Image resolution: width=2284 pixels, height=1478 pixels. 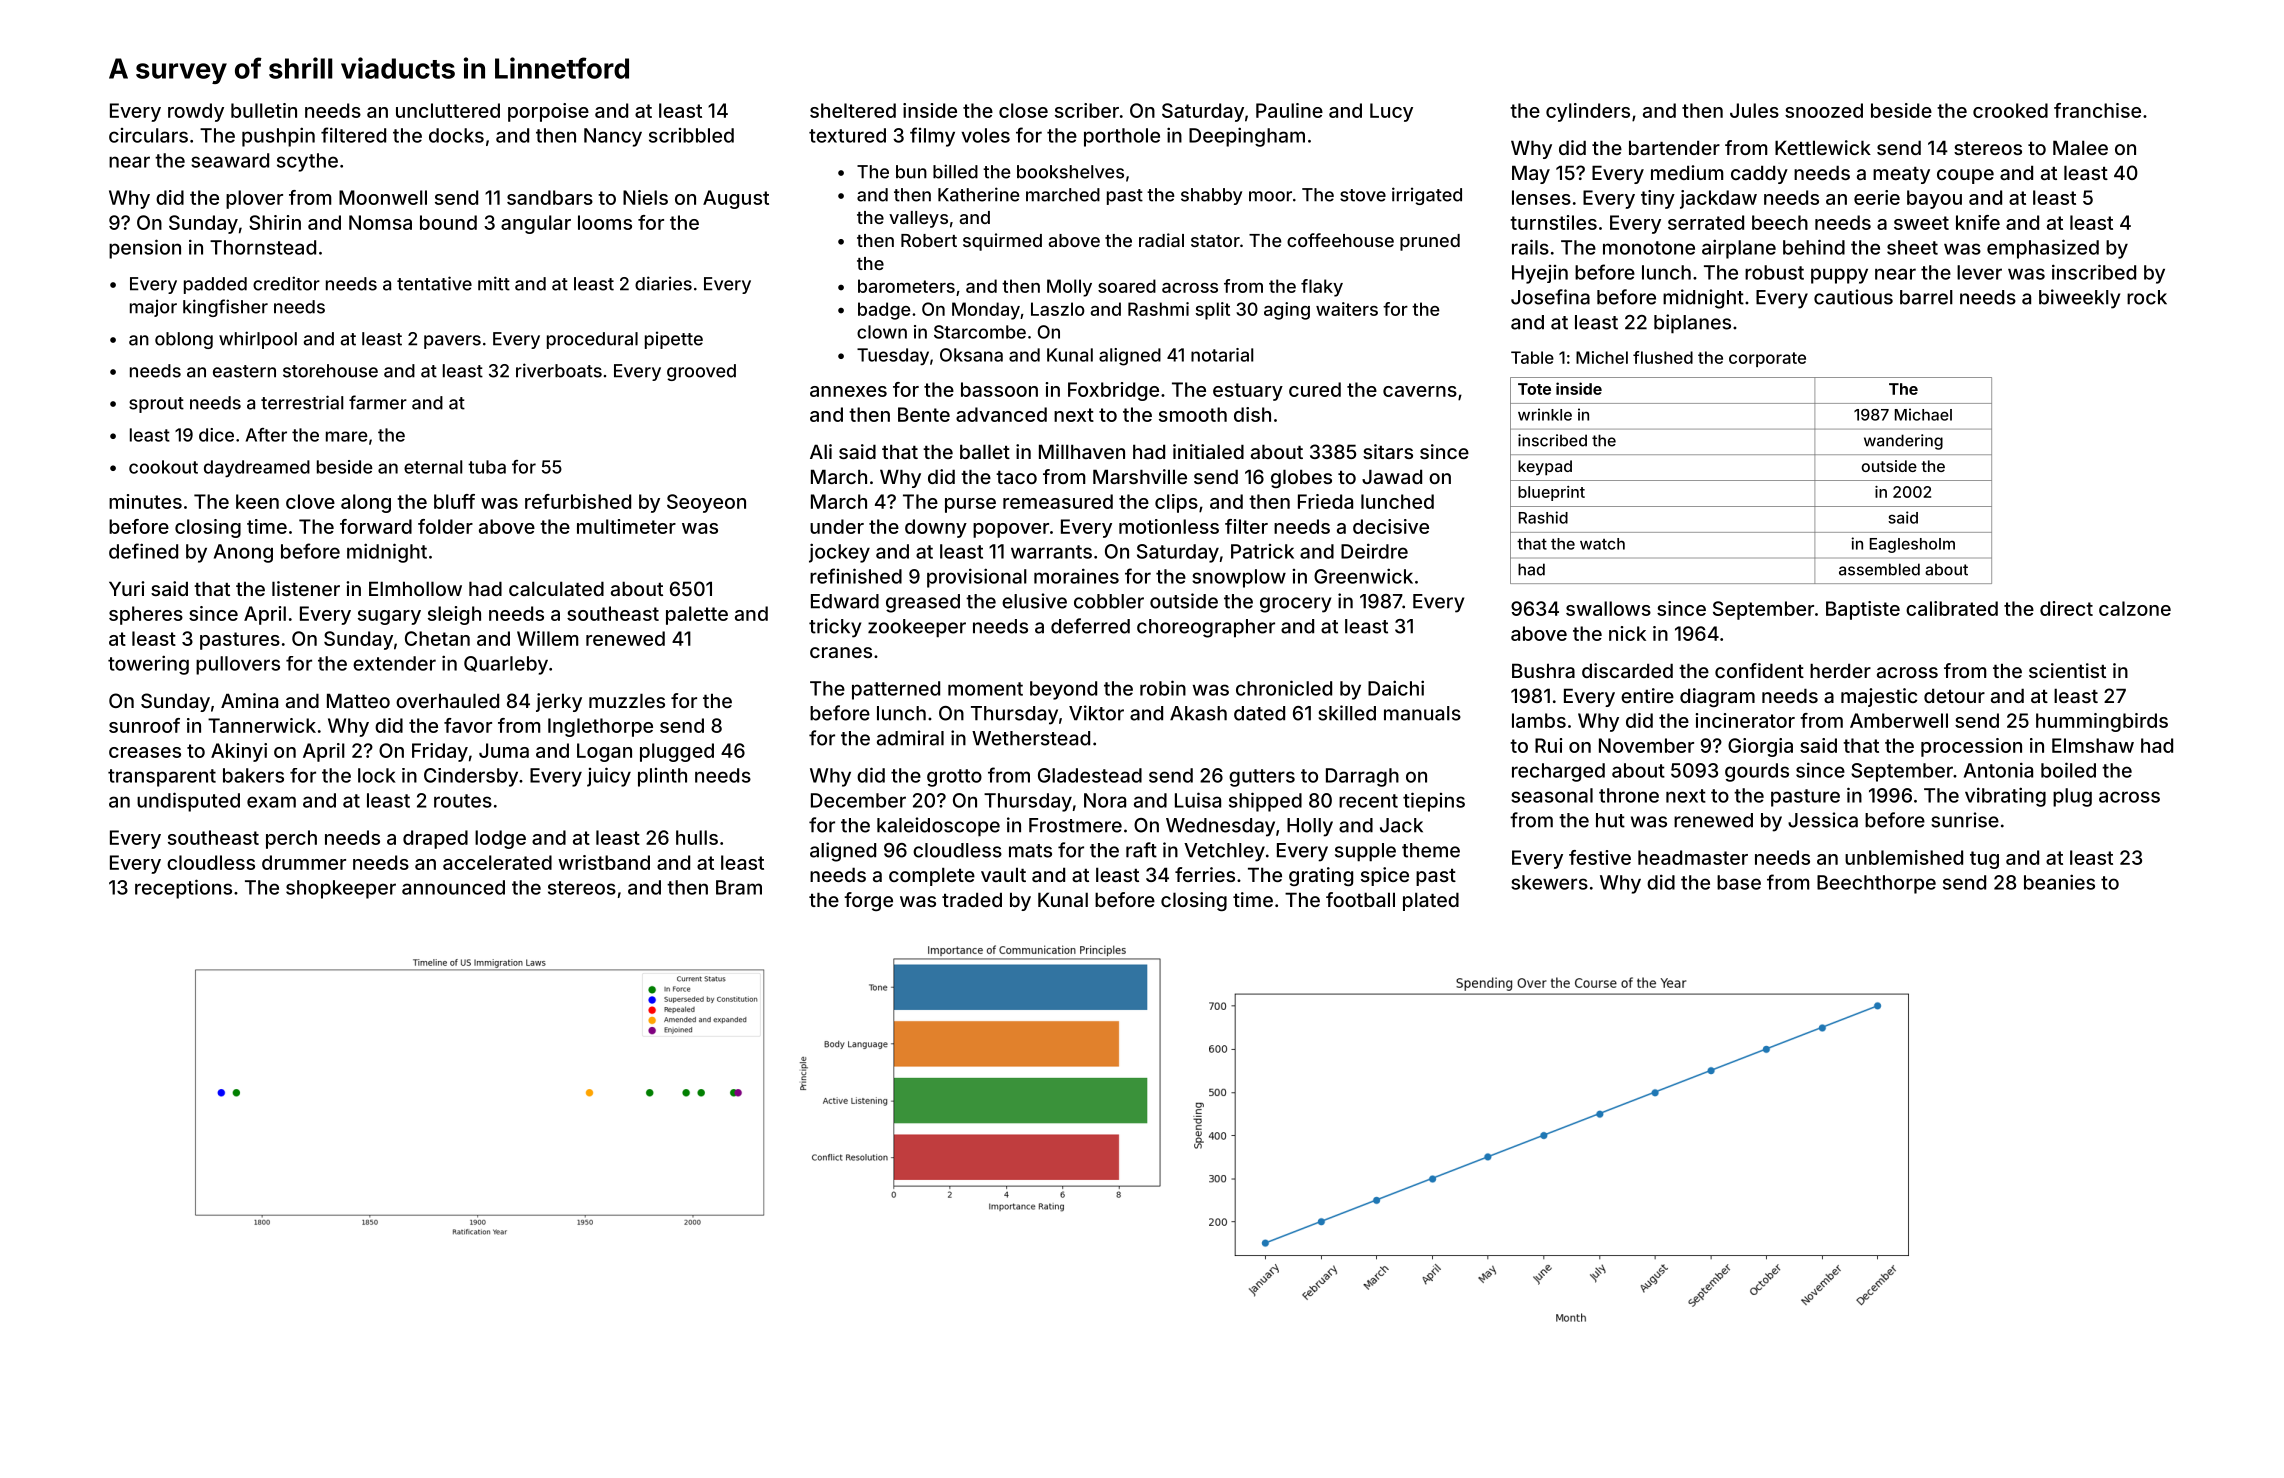 I want to click on major, so click(x=153, y=308).
